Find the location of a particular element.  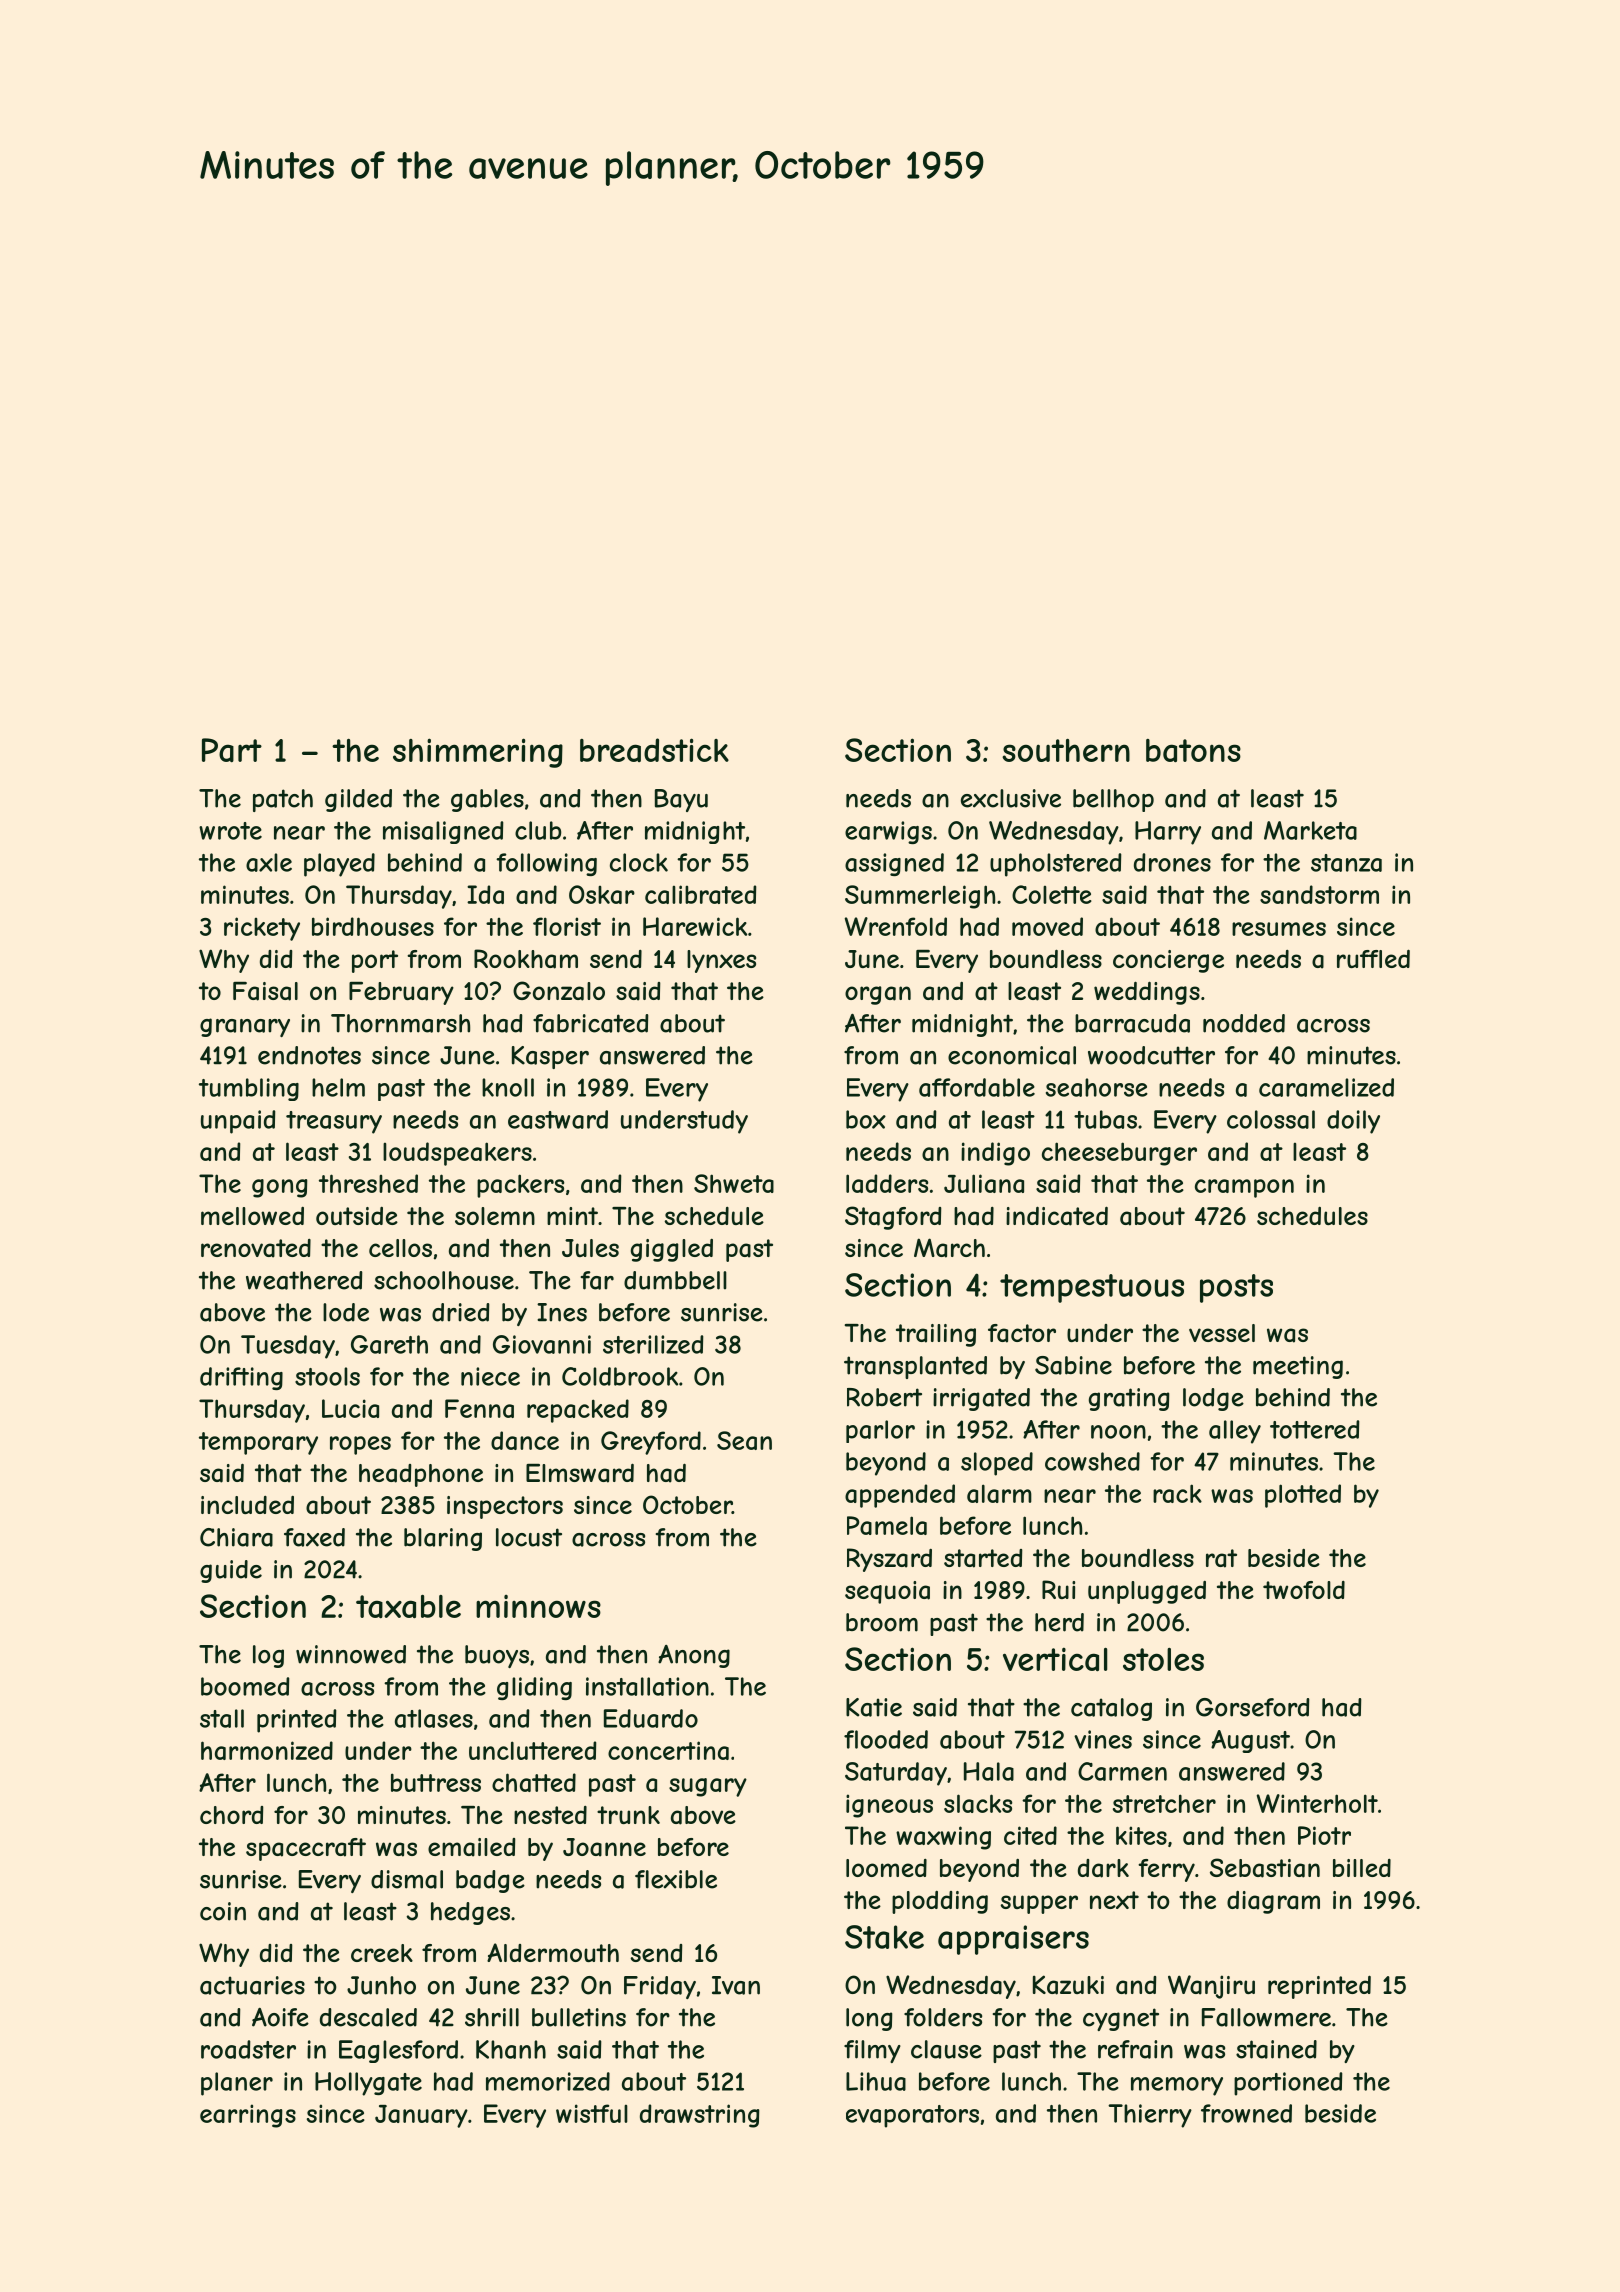

tumbling is located at coordinates (249, 1089).
